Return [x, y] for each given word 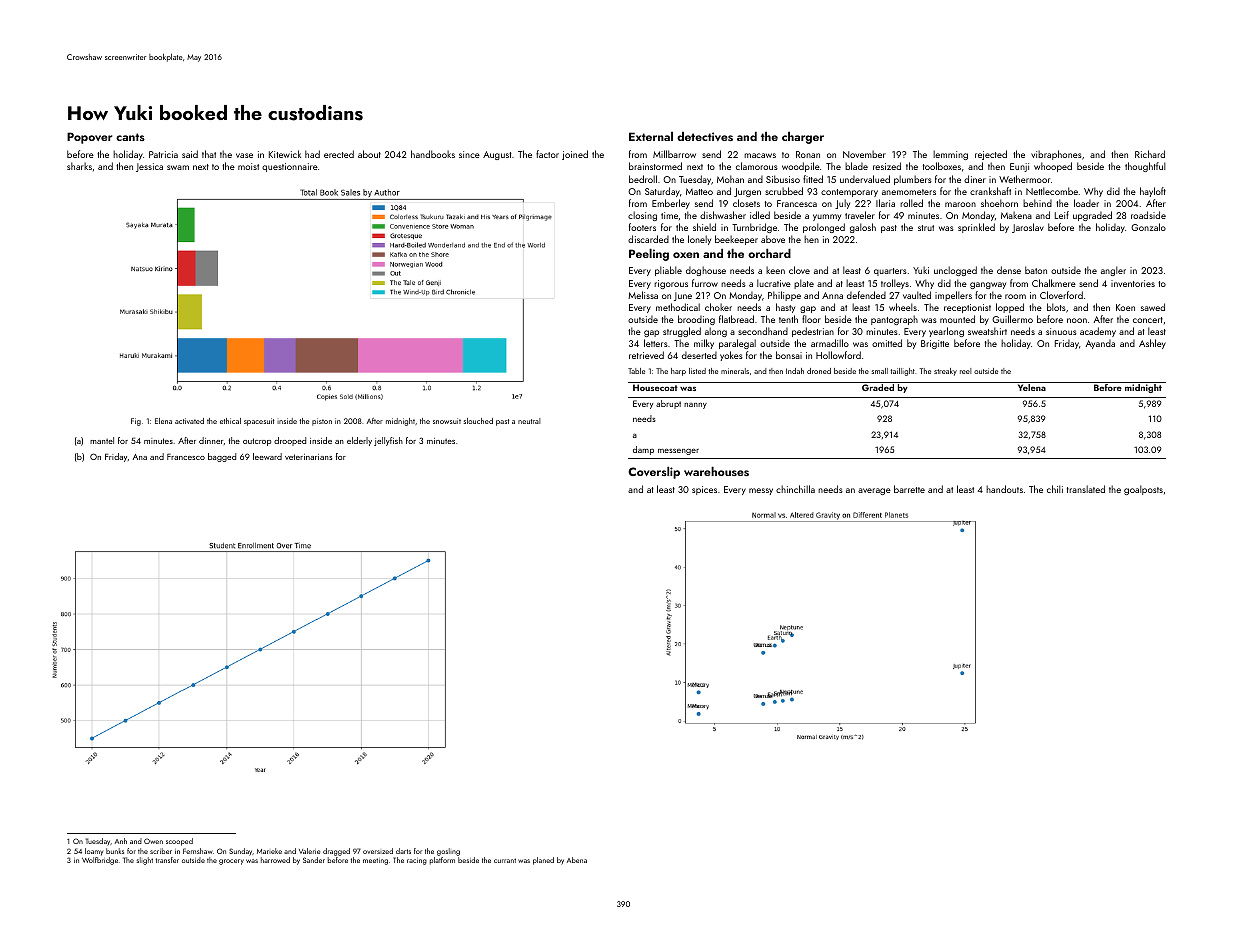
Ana [140, 457]
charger [803, 137]
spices [704, 490]
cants [130, 137]
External [651, 136]
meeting [375, 861]
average [874, 491]
